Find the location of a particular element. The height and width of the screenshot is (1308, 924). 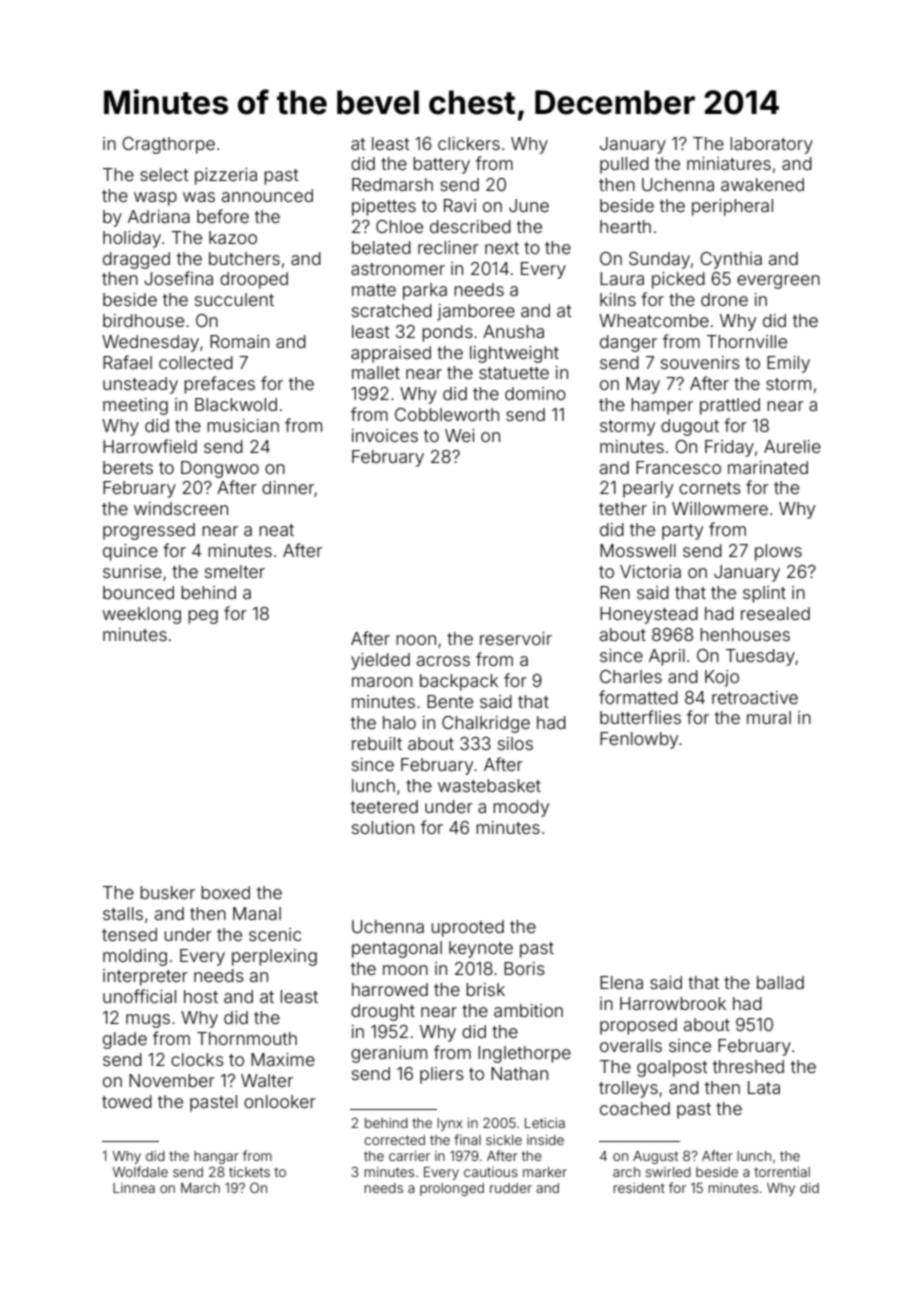

clickers is located at coordinates (469, 143).
